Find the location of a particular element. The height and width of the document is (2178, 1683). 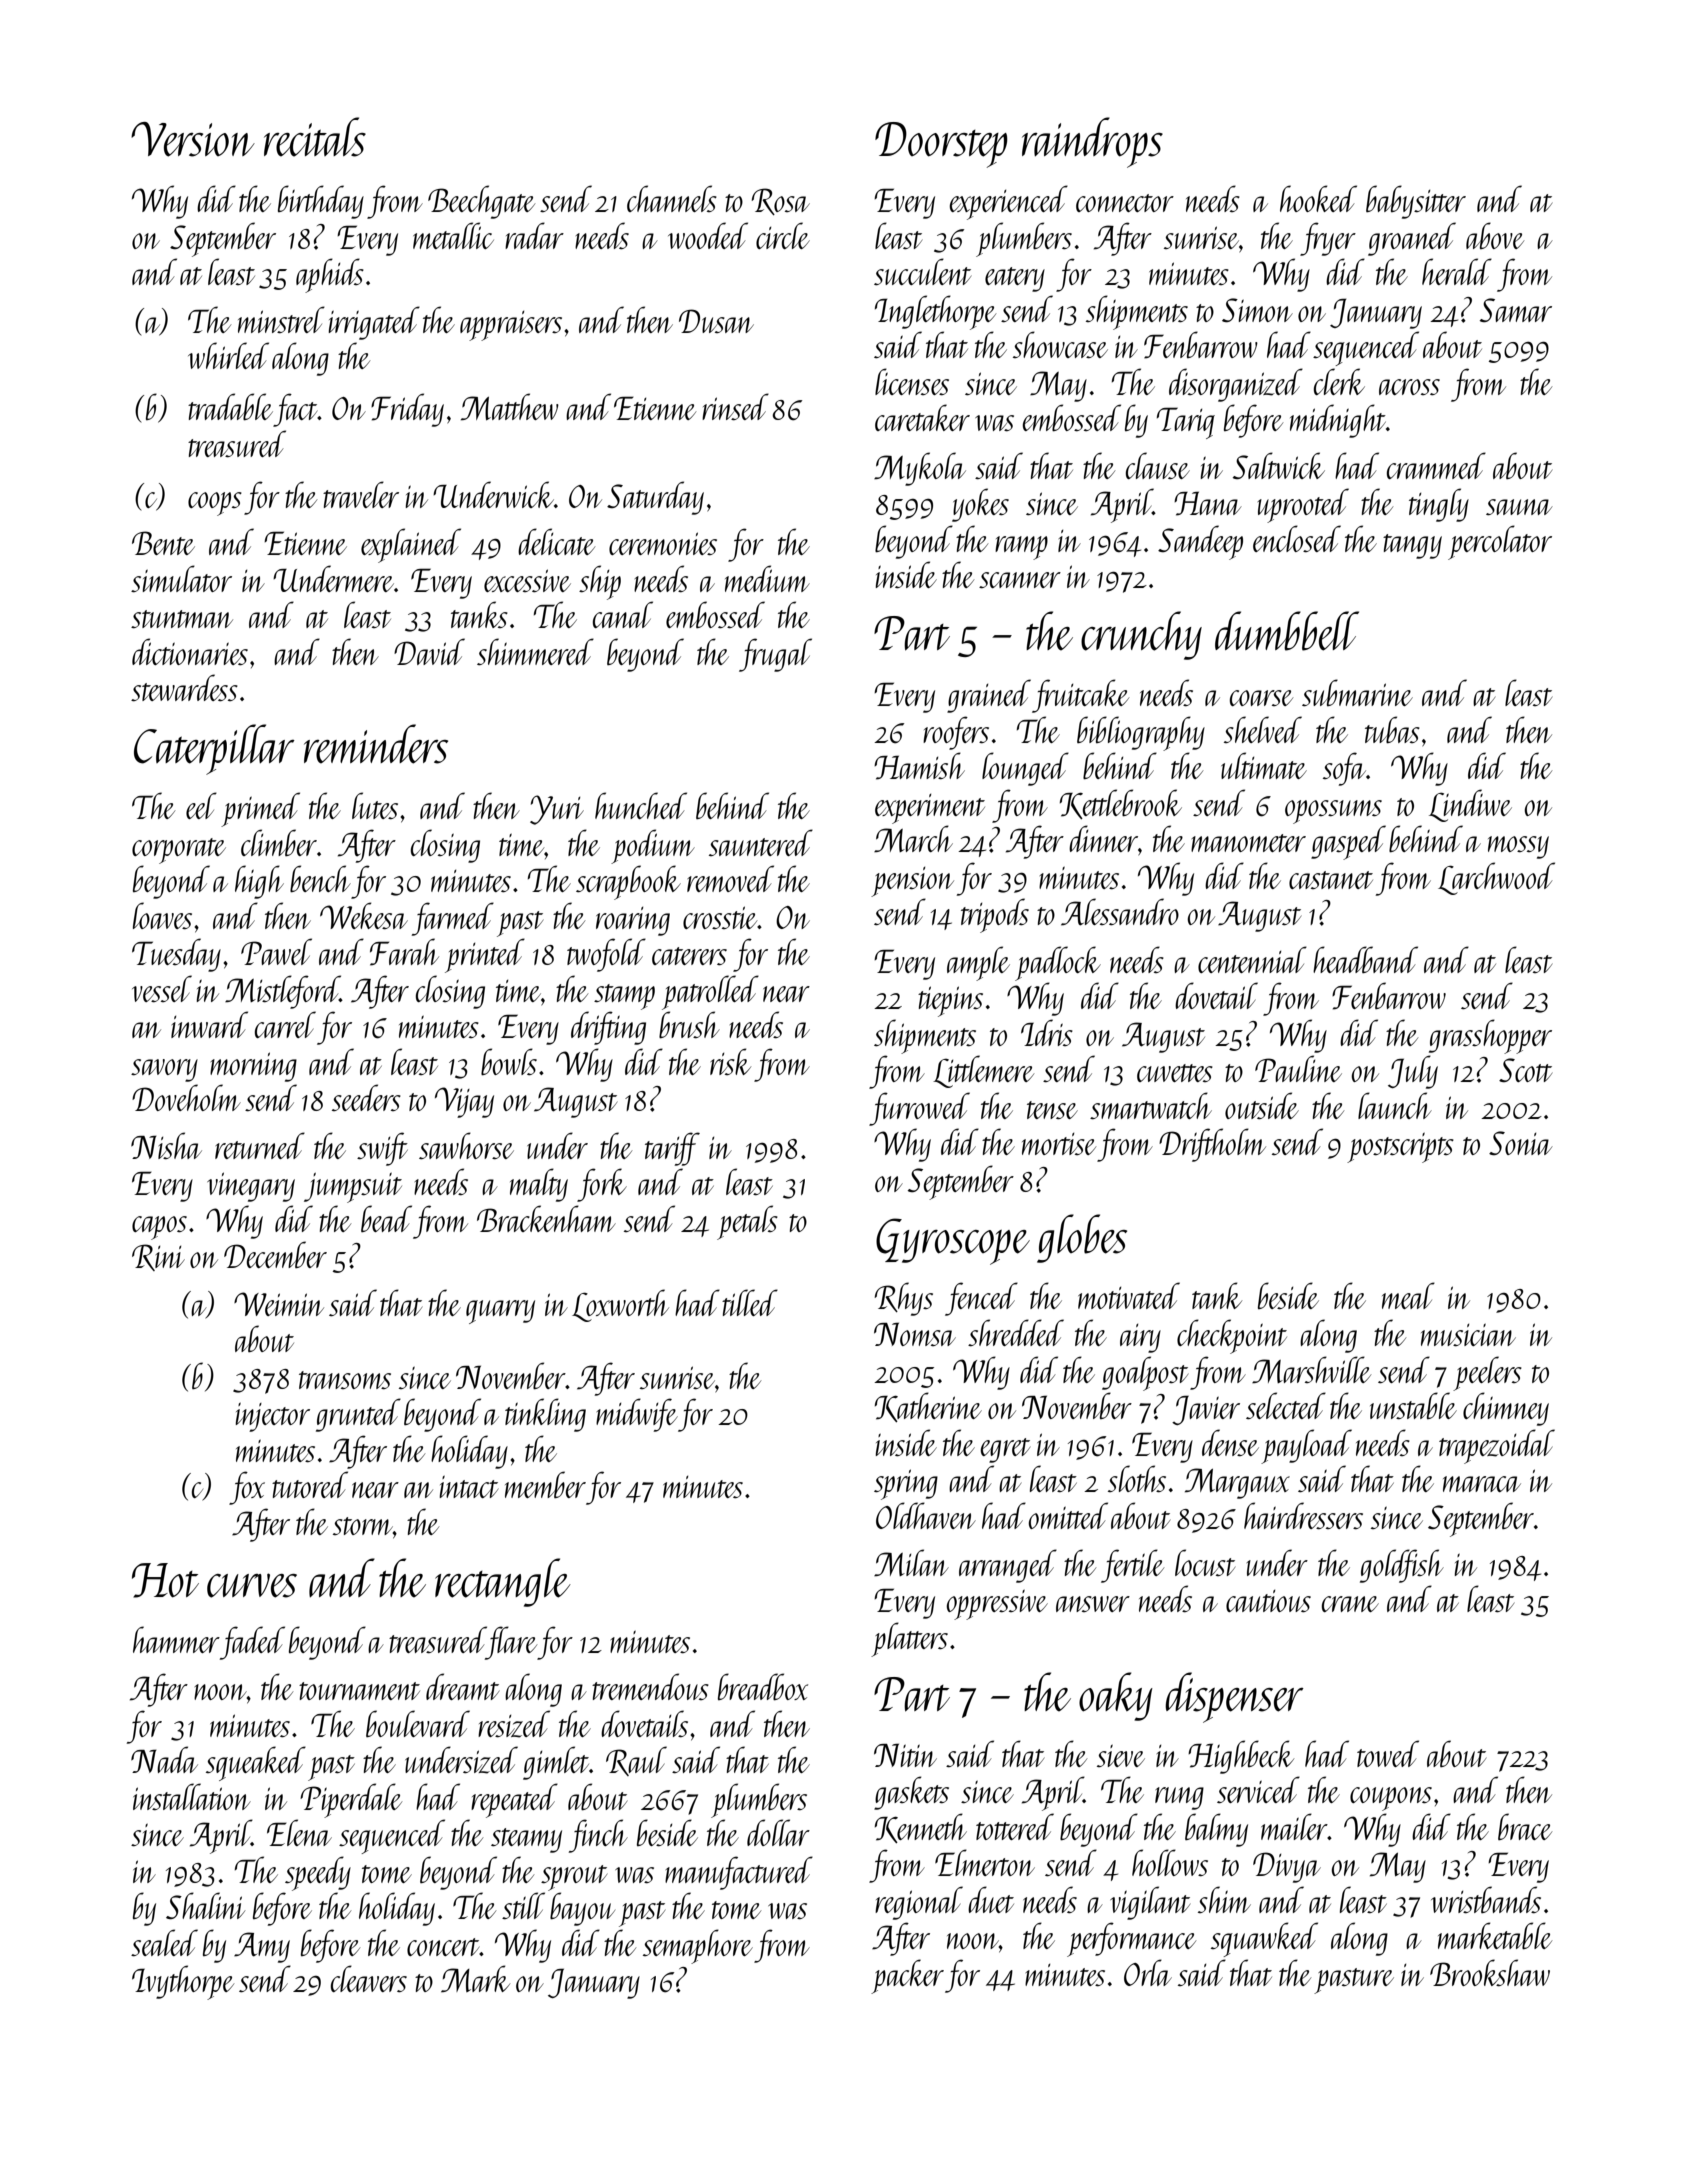

trapezoidal is located at coordinates (1497, 1446).
